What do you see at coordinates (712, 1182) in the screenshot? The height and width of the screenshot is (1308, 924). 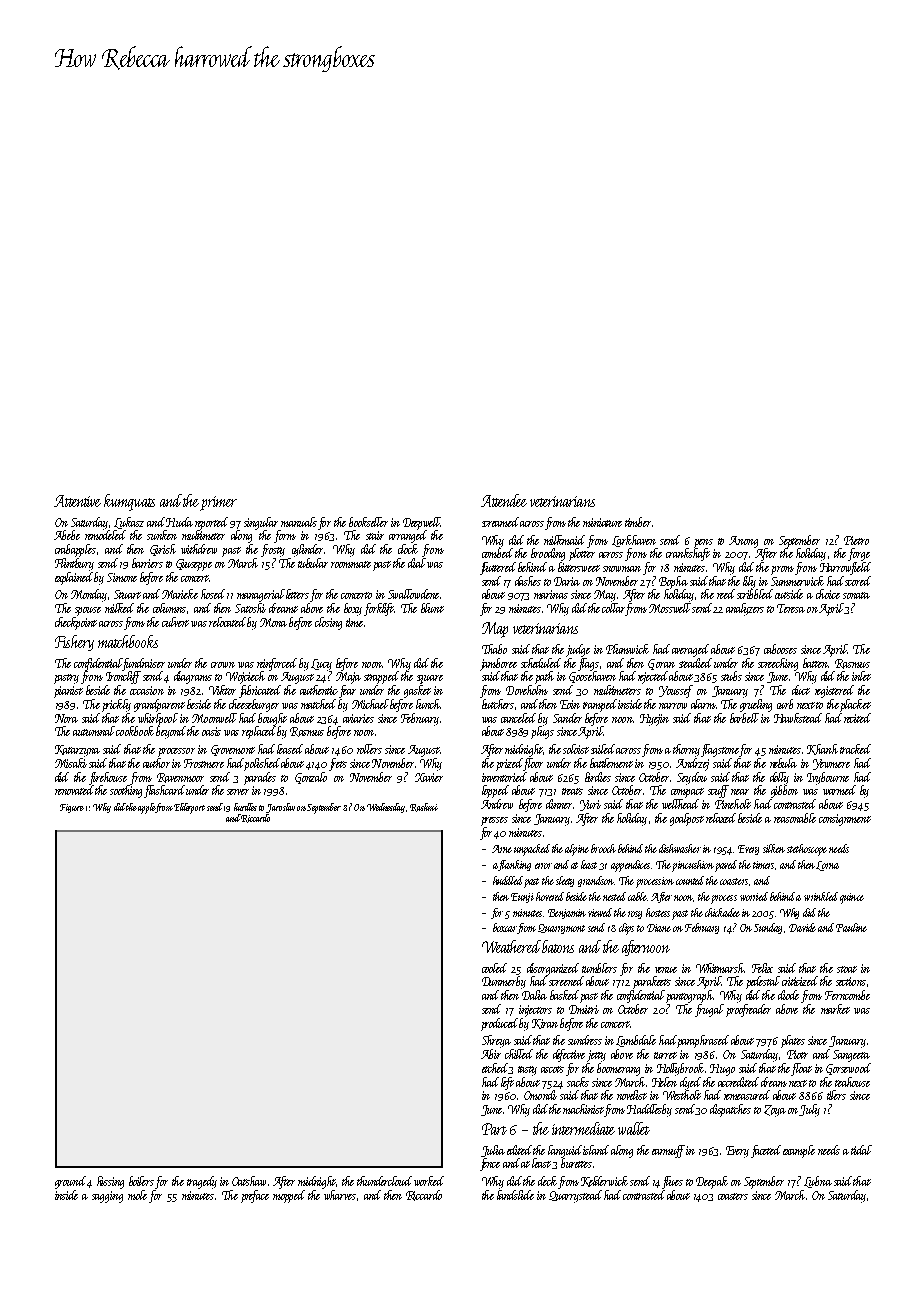 I see `Deepak` at bounding box center [712, 1182].
